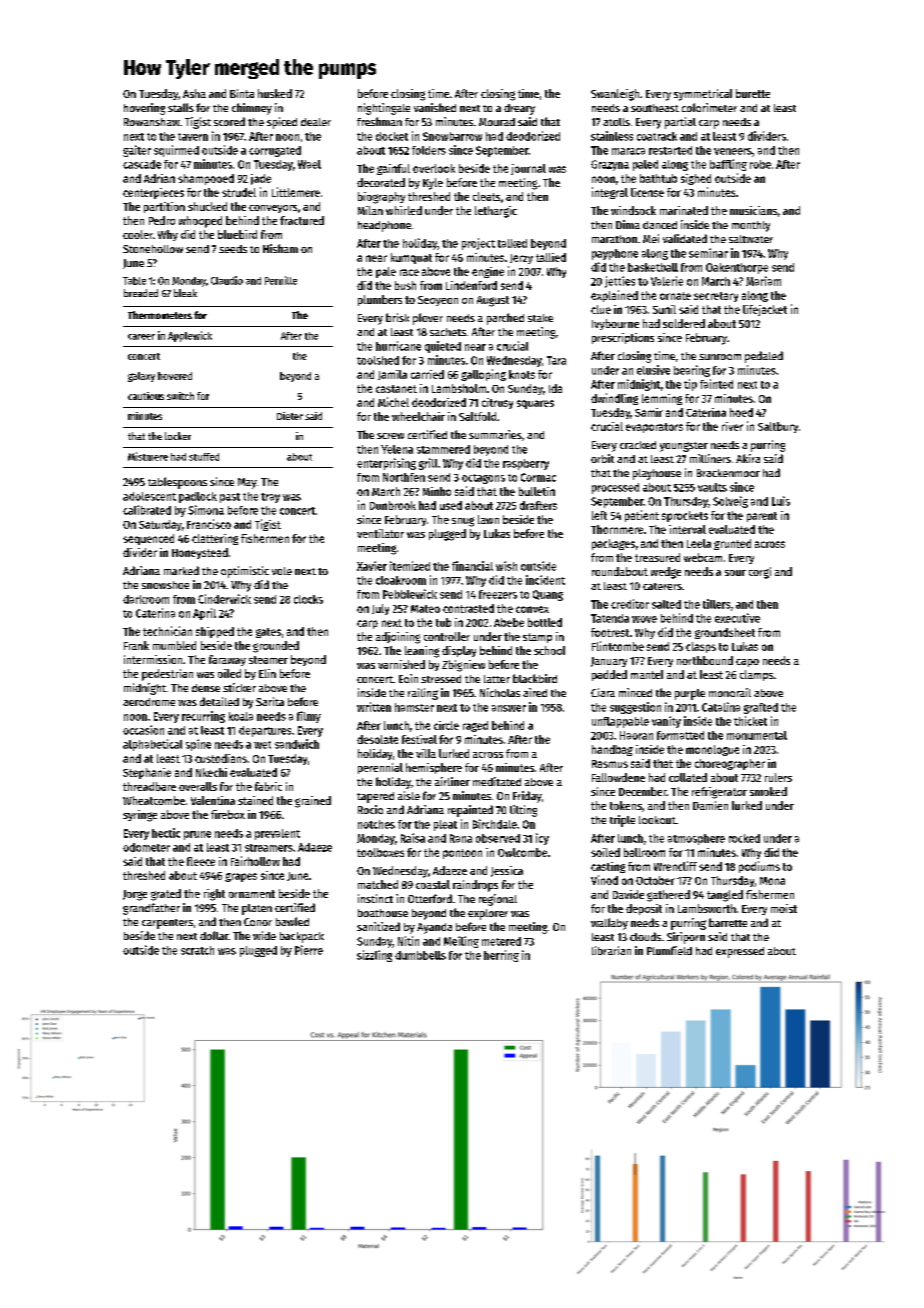 This screenshot has width=924, height=1308. I want to click on dumbbells, so click(420, 955).
